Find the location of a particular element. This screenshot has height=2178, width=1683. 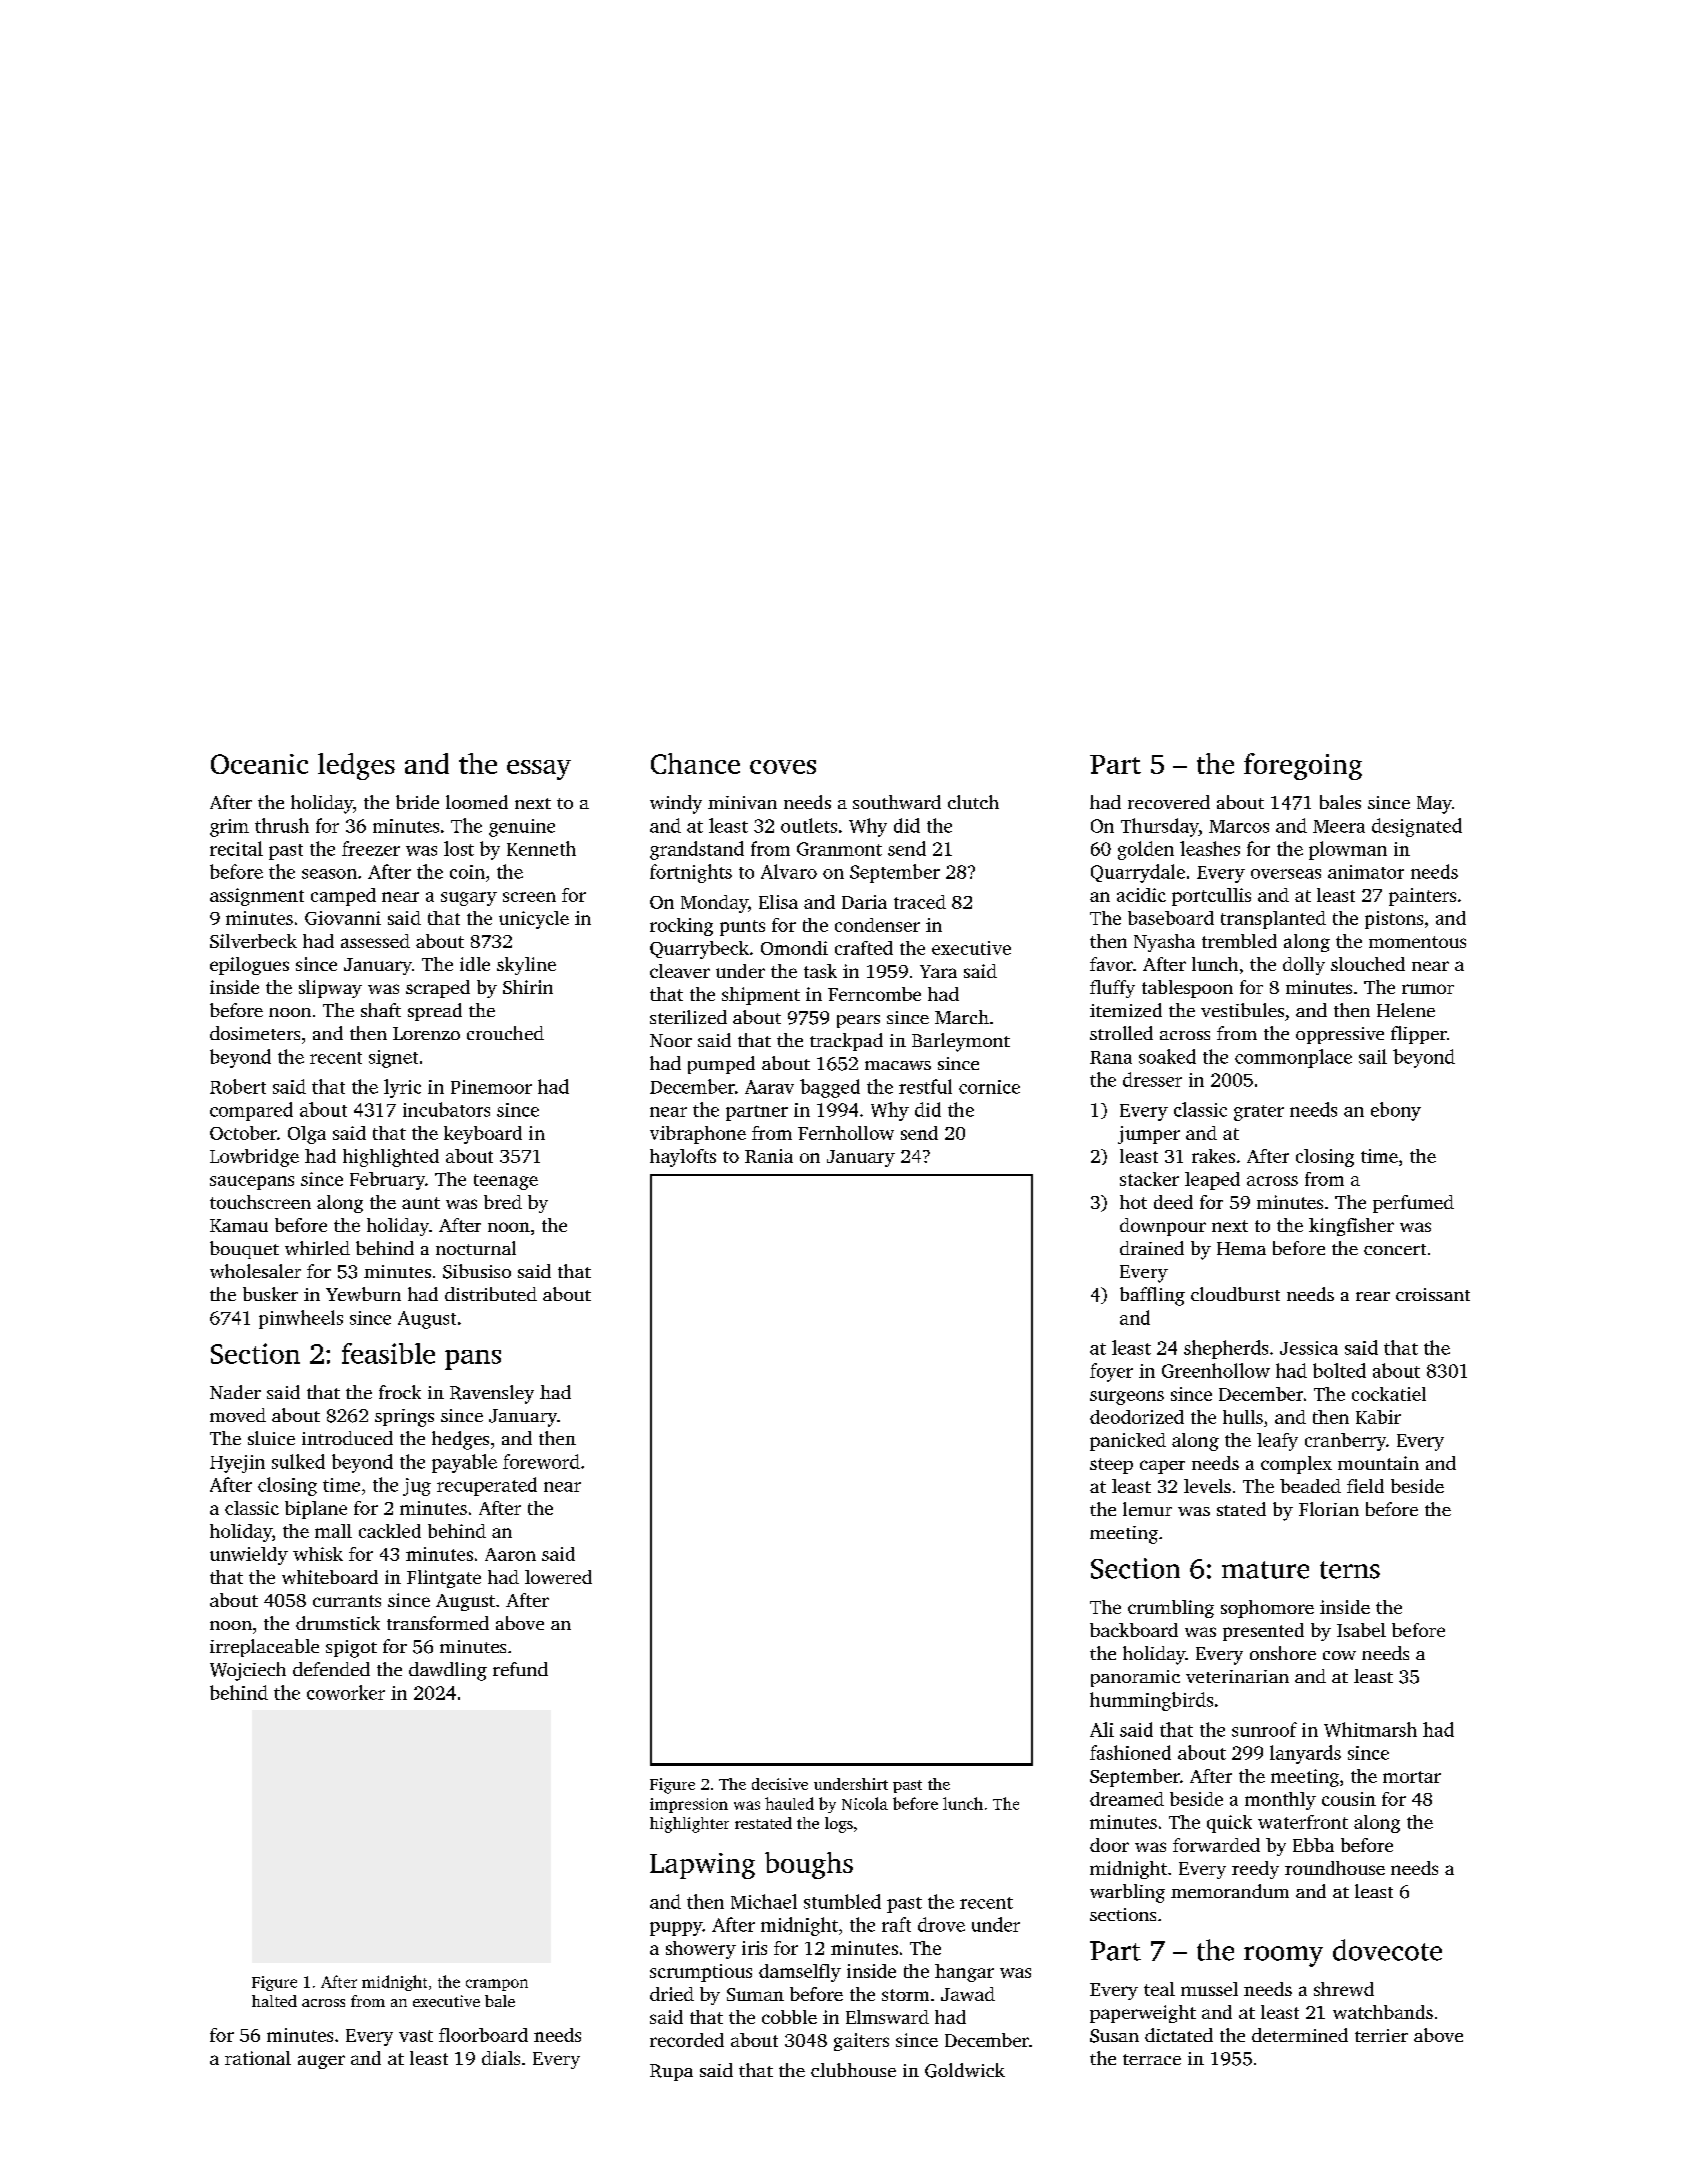

hangar is located at coordinates (964, 1973).
